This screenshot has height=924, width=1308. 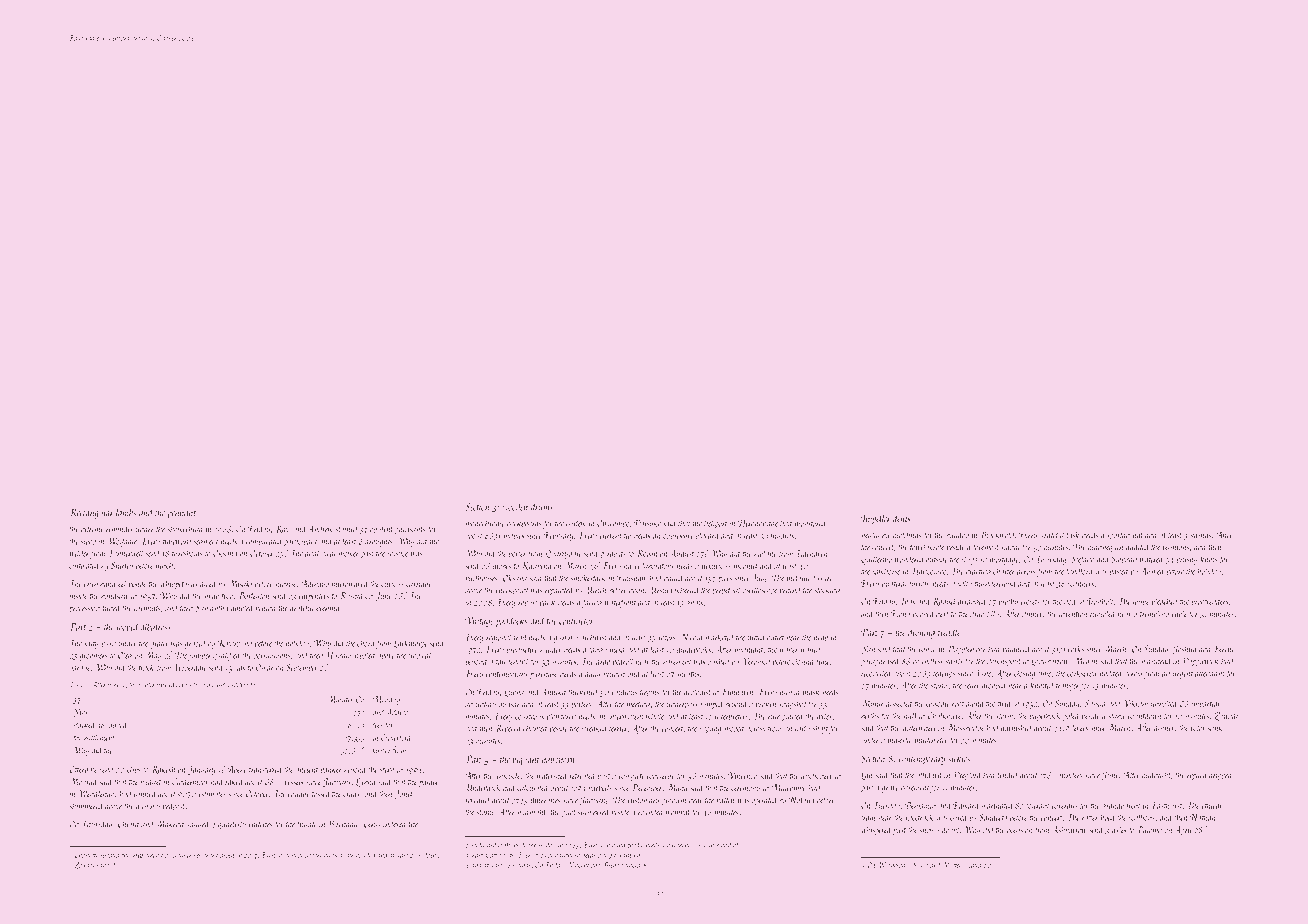 What do you see at coordinates (522, 865) in the screenshot?
I see `sidings` at bounding box center [522, 865].
